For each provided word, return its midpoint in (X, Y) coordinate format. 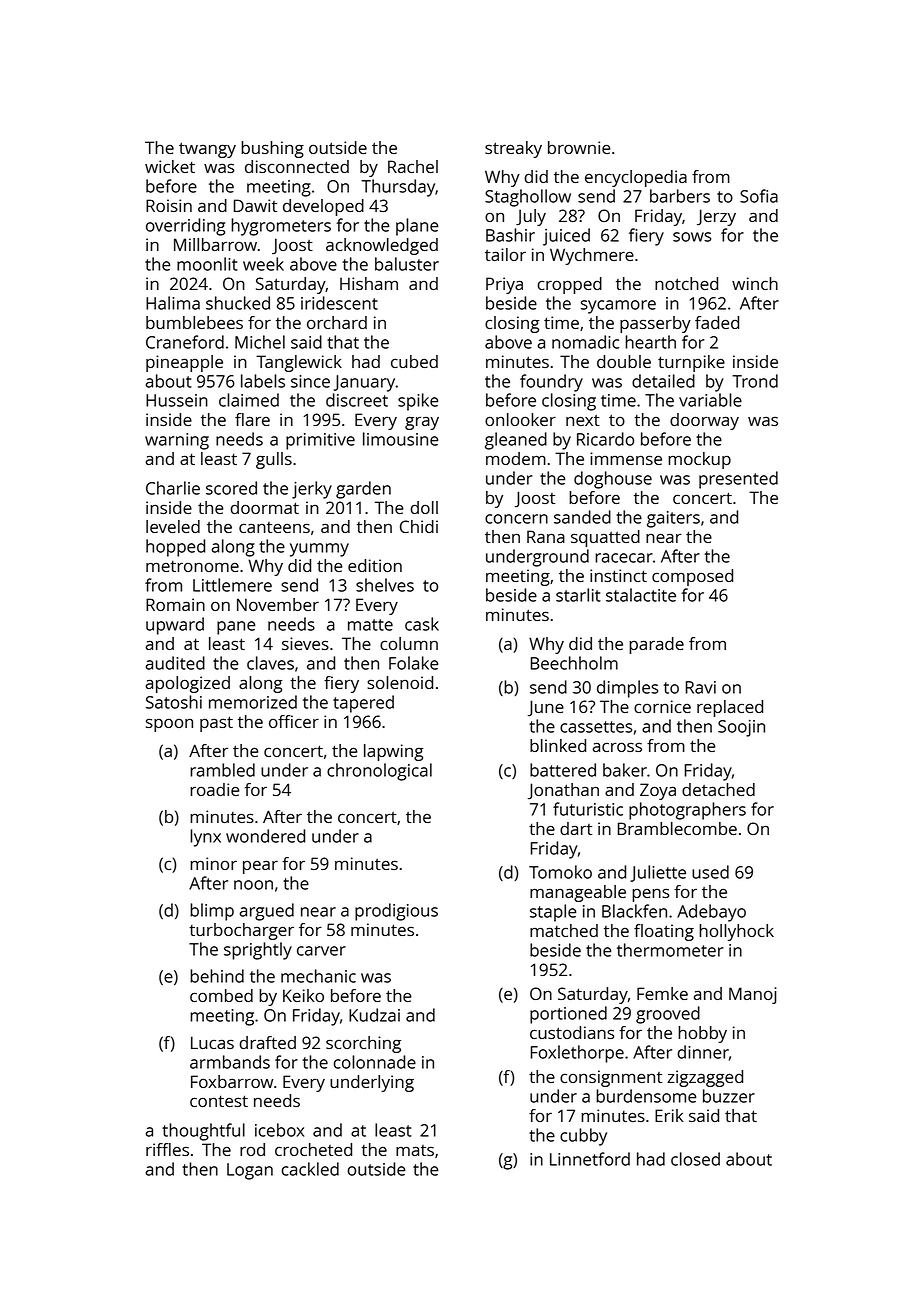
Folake (413, 663)
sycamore (618, 307)
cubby (583, 1137)
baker (625, 770)
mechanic (318, 976)
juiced (566, 237)
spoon (169, 725)
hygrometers (281, 227)
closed (695, 1159)
